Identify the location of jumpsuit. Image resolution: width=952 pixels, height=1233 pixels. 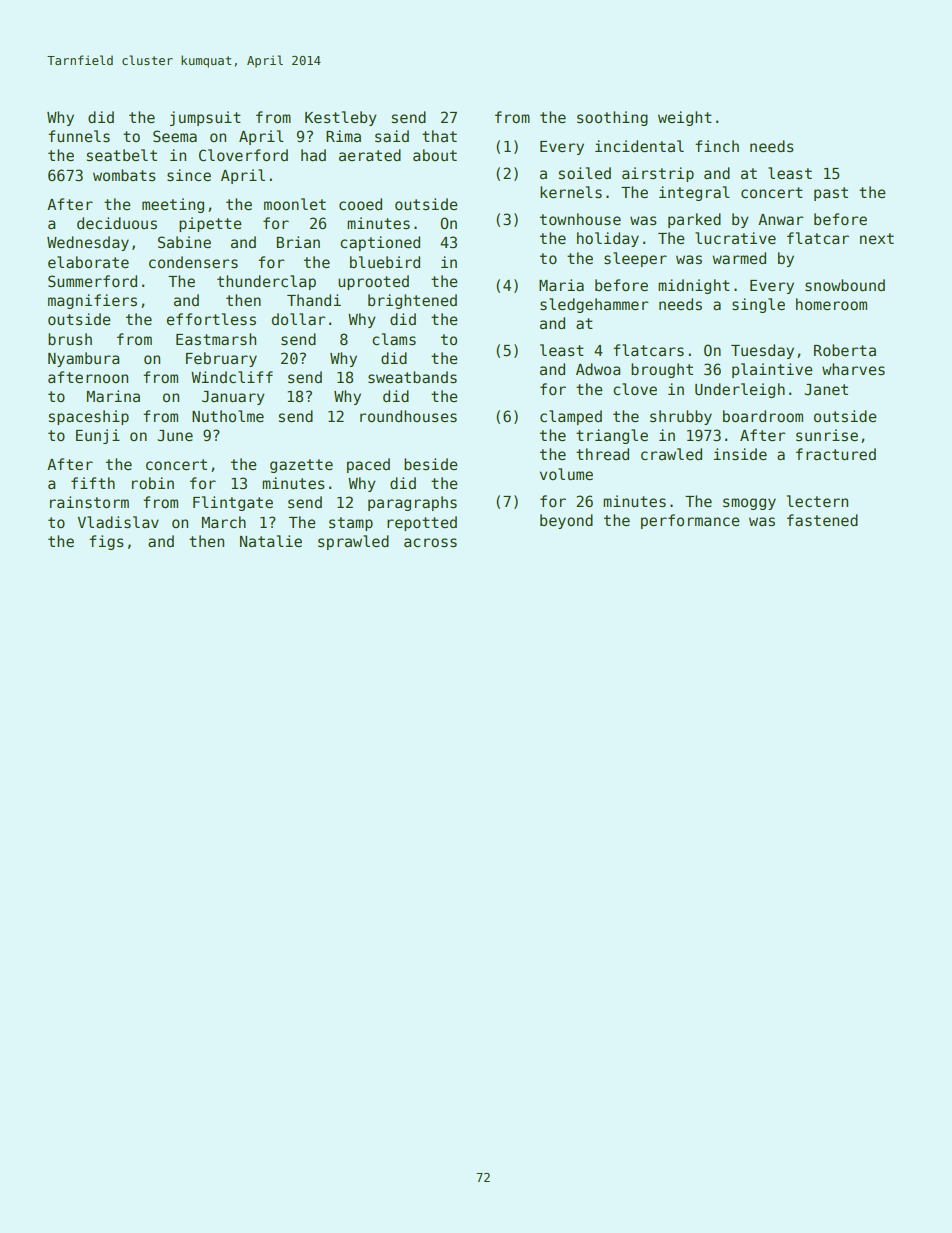
(205, 118).
